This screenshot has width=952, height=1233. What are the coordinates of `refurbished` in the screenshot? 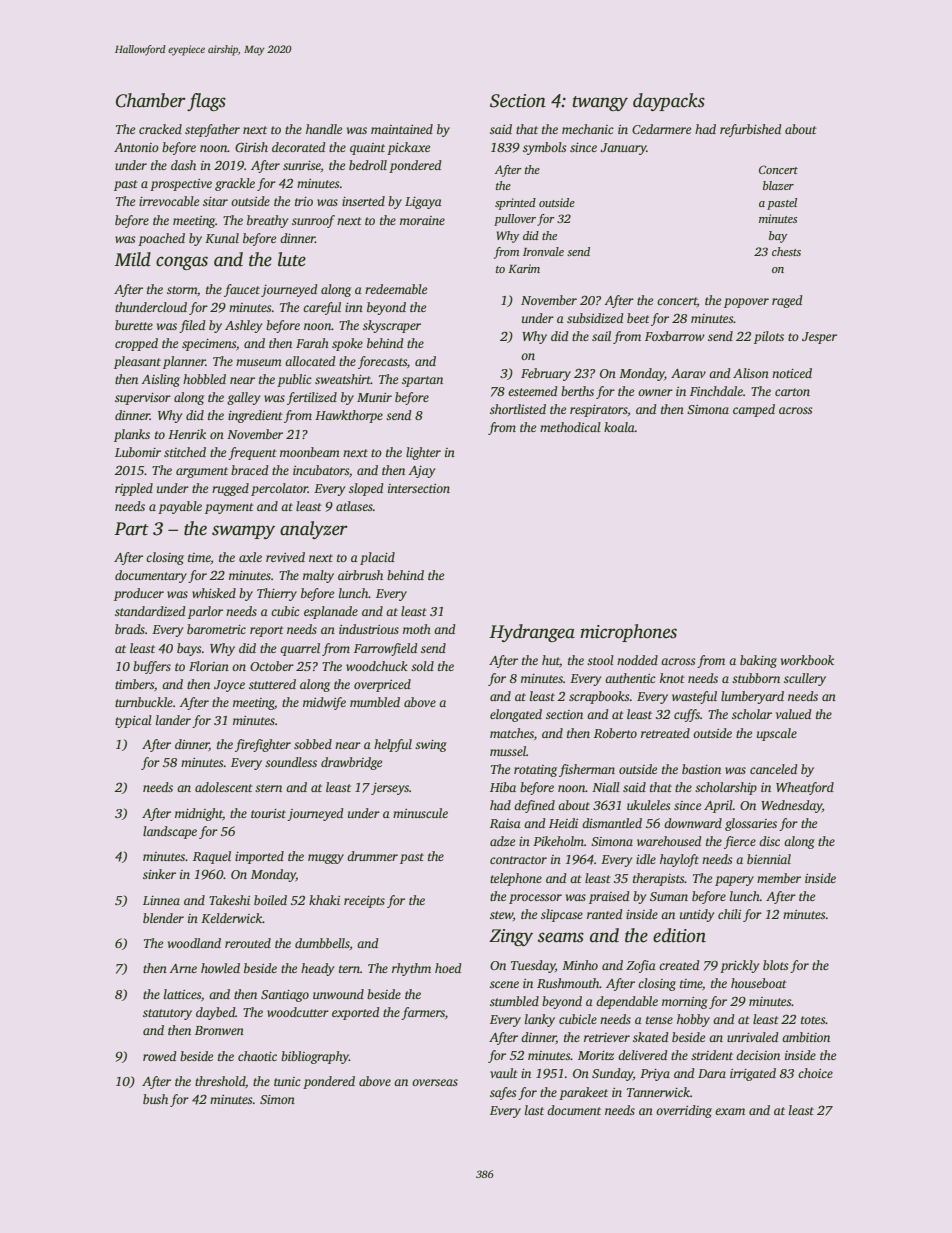 It's located at (751, 130).
